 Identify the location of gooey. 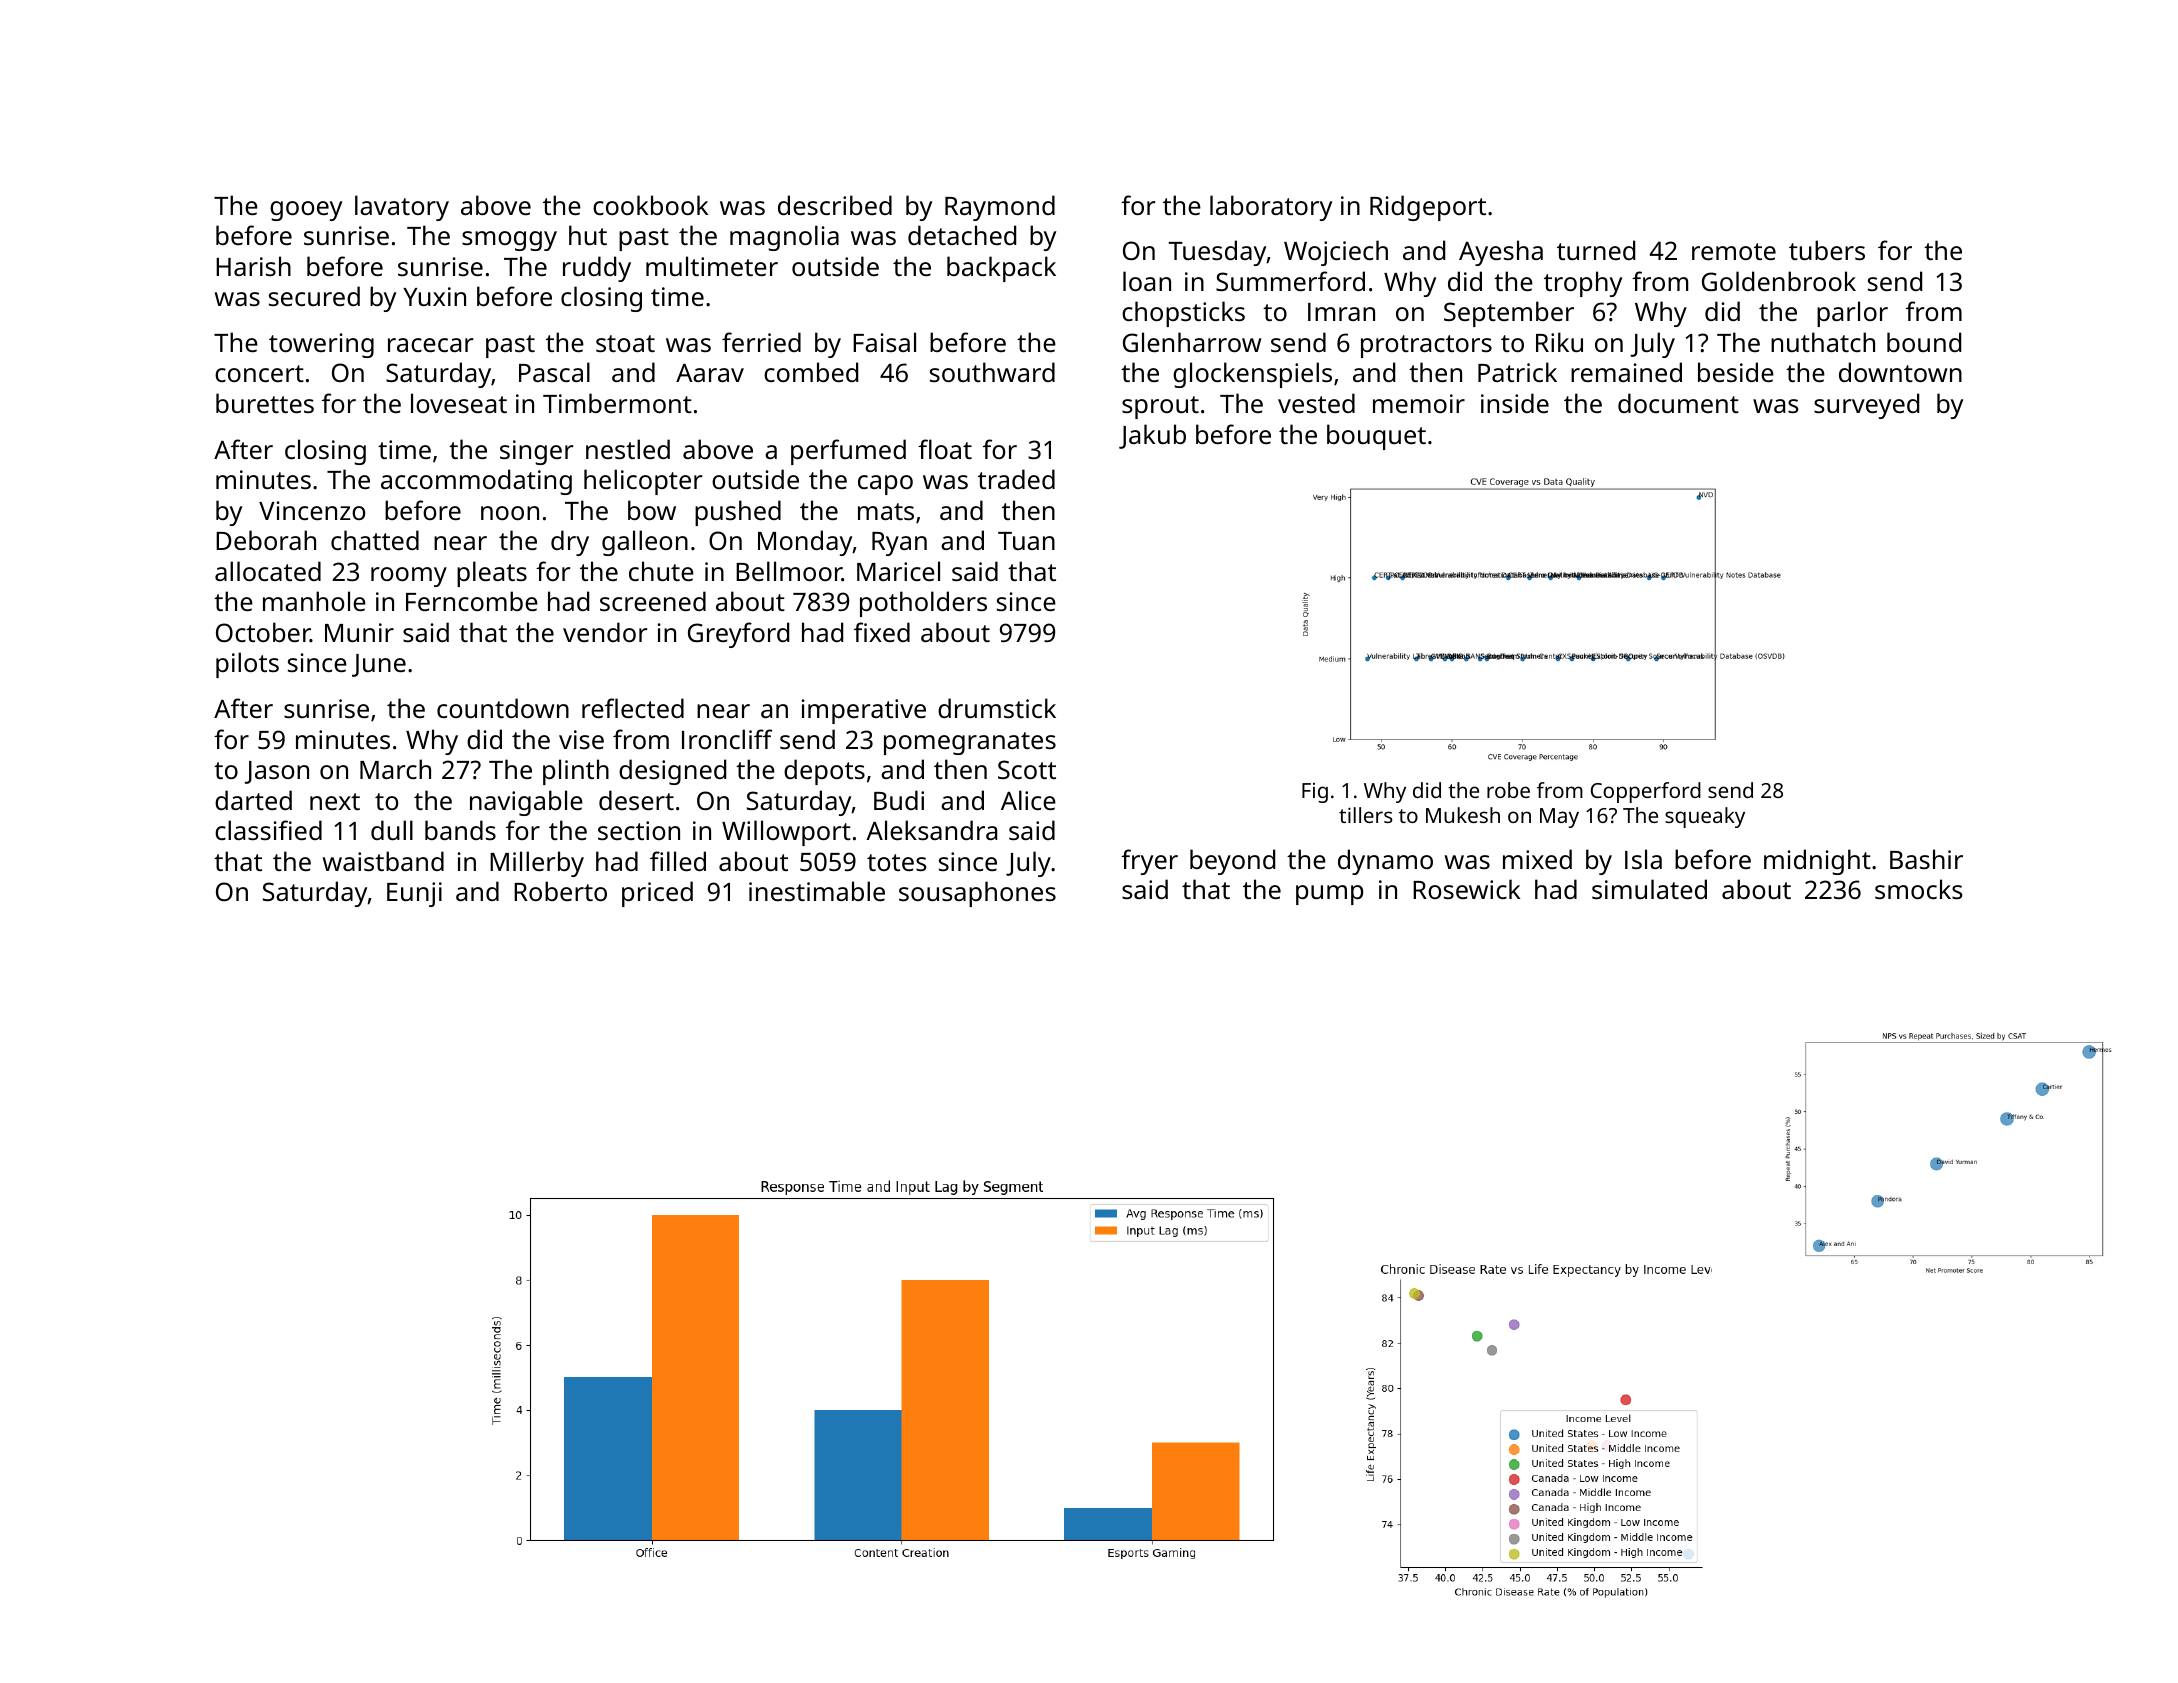
(306, 211).
